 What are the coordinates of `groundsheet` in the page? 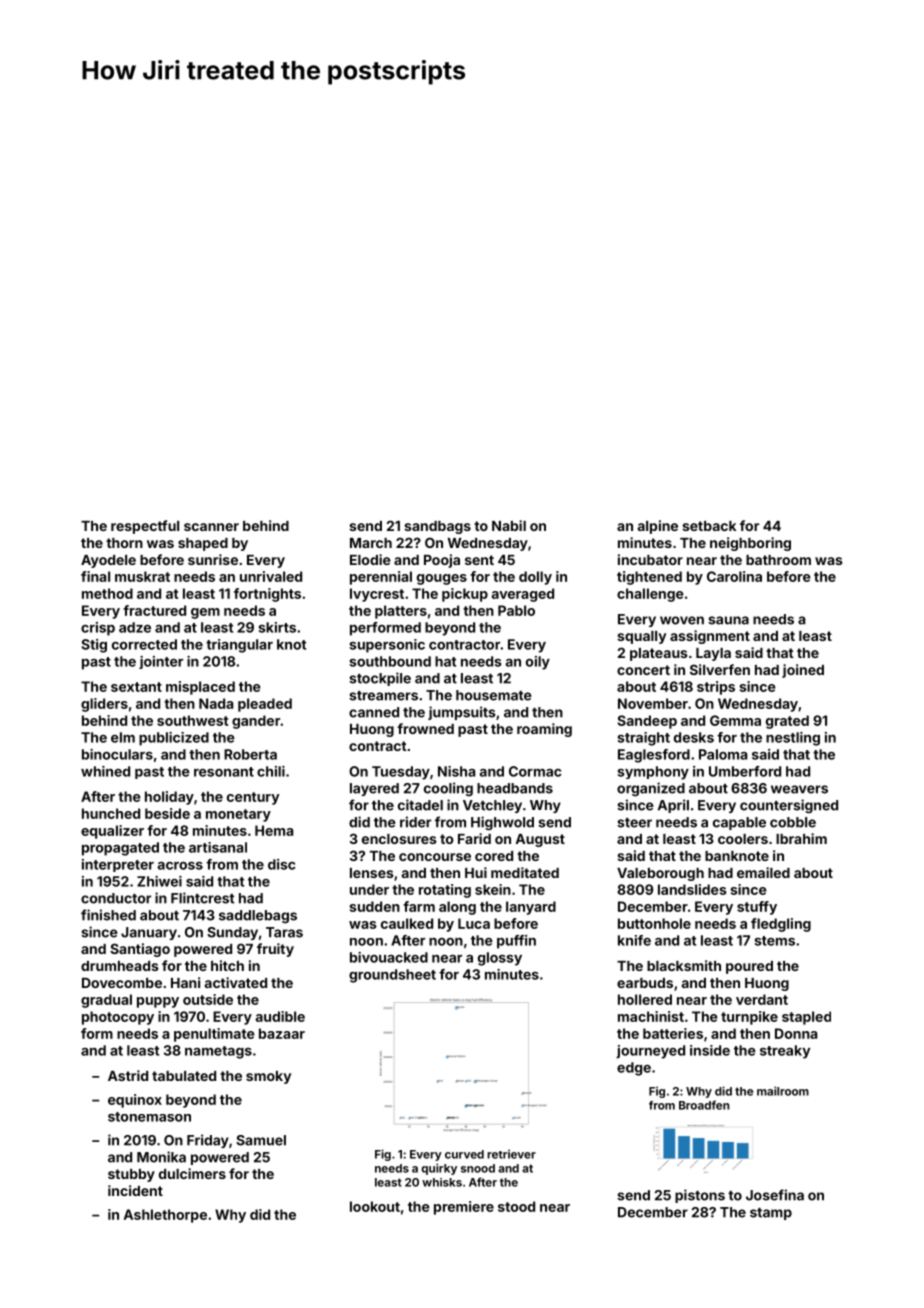 It's located at (392, 976).
